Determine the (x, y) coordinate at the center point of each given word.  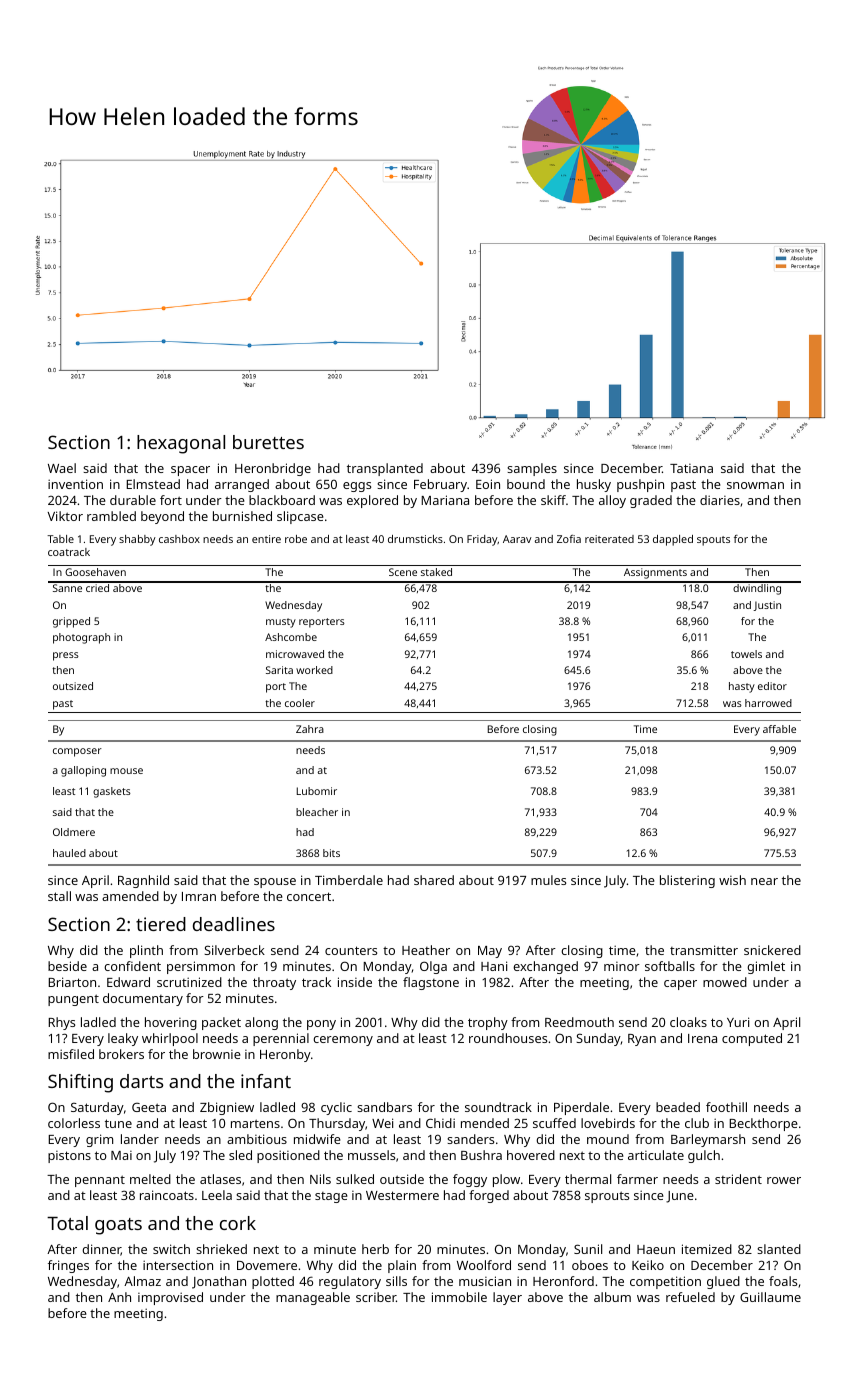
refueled (690, 1297)
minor (622, 966)
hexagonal (181, 444)
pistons (69, 1157)
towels (746, 654)
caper (680, 985)
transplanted (385, 469)
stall (59, 896)
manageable (313, 1298)
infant (266, 1081)
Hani (494, 966)
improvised (170, 1298)
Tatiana (691, 468)
